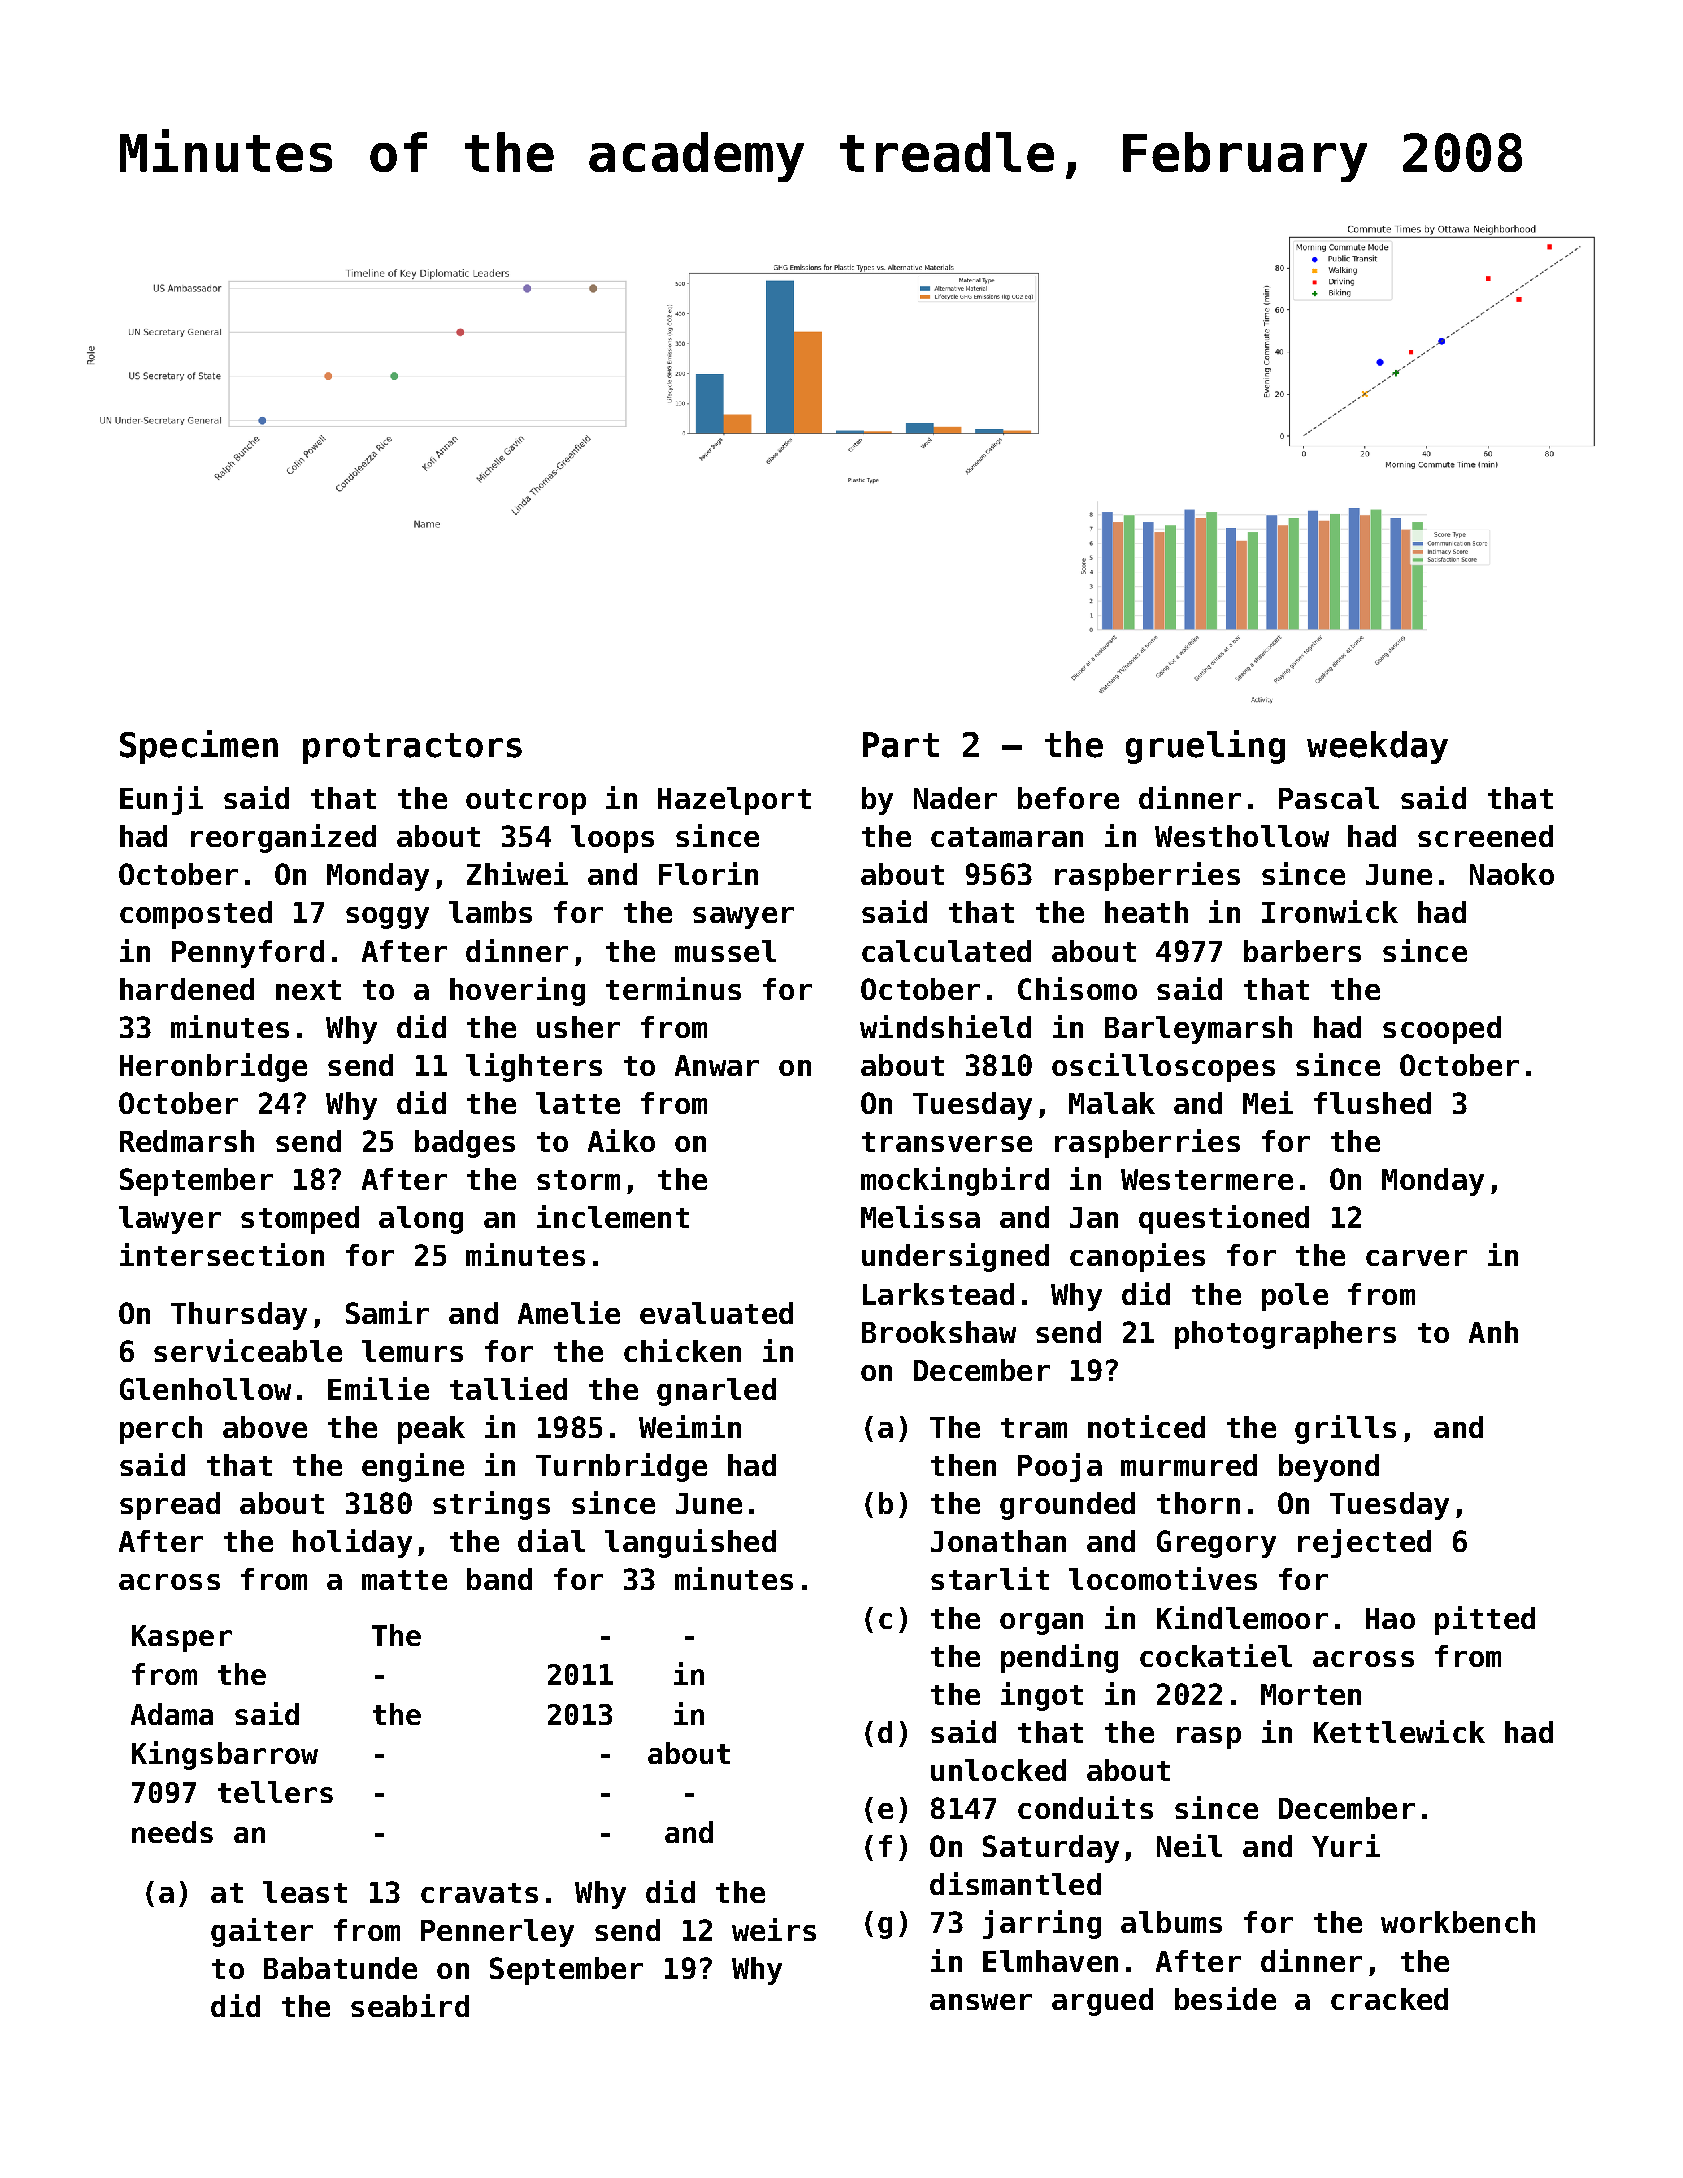 The height and width of the image is (2178, 1683). Describe the element at coordinates (479, 1893) in the image. I see `cravats` at that location.
